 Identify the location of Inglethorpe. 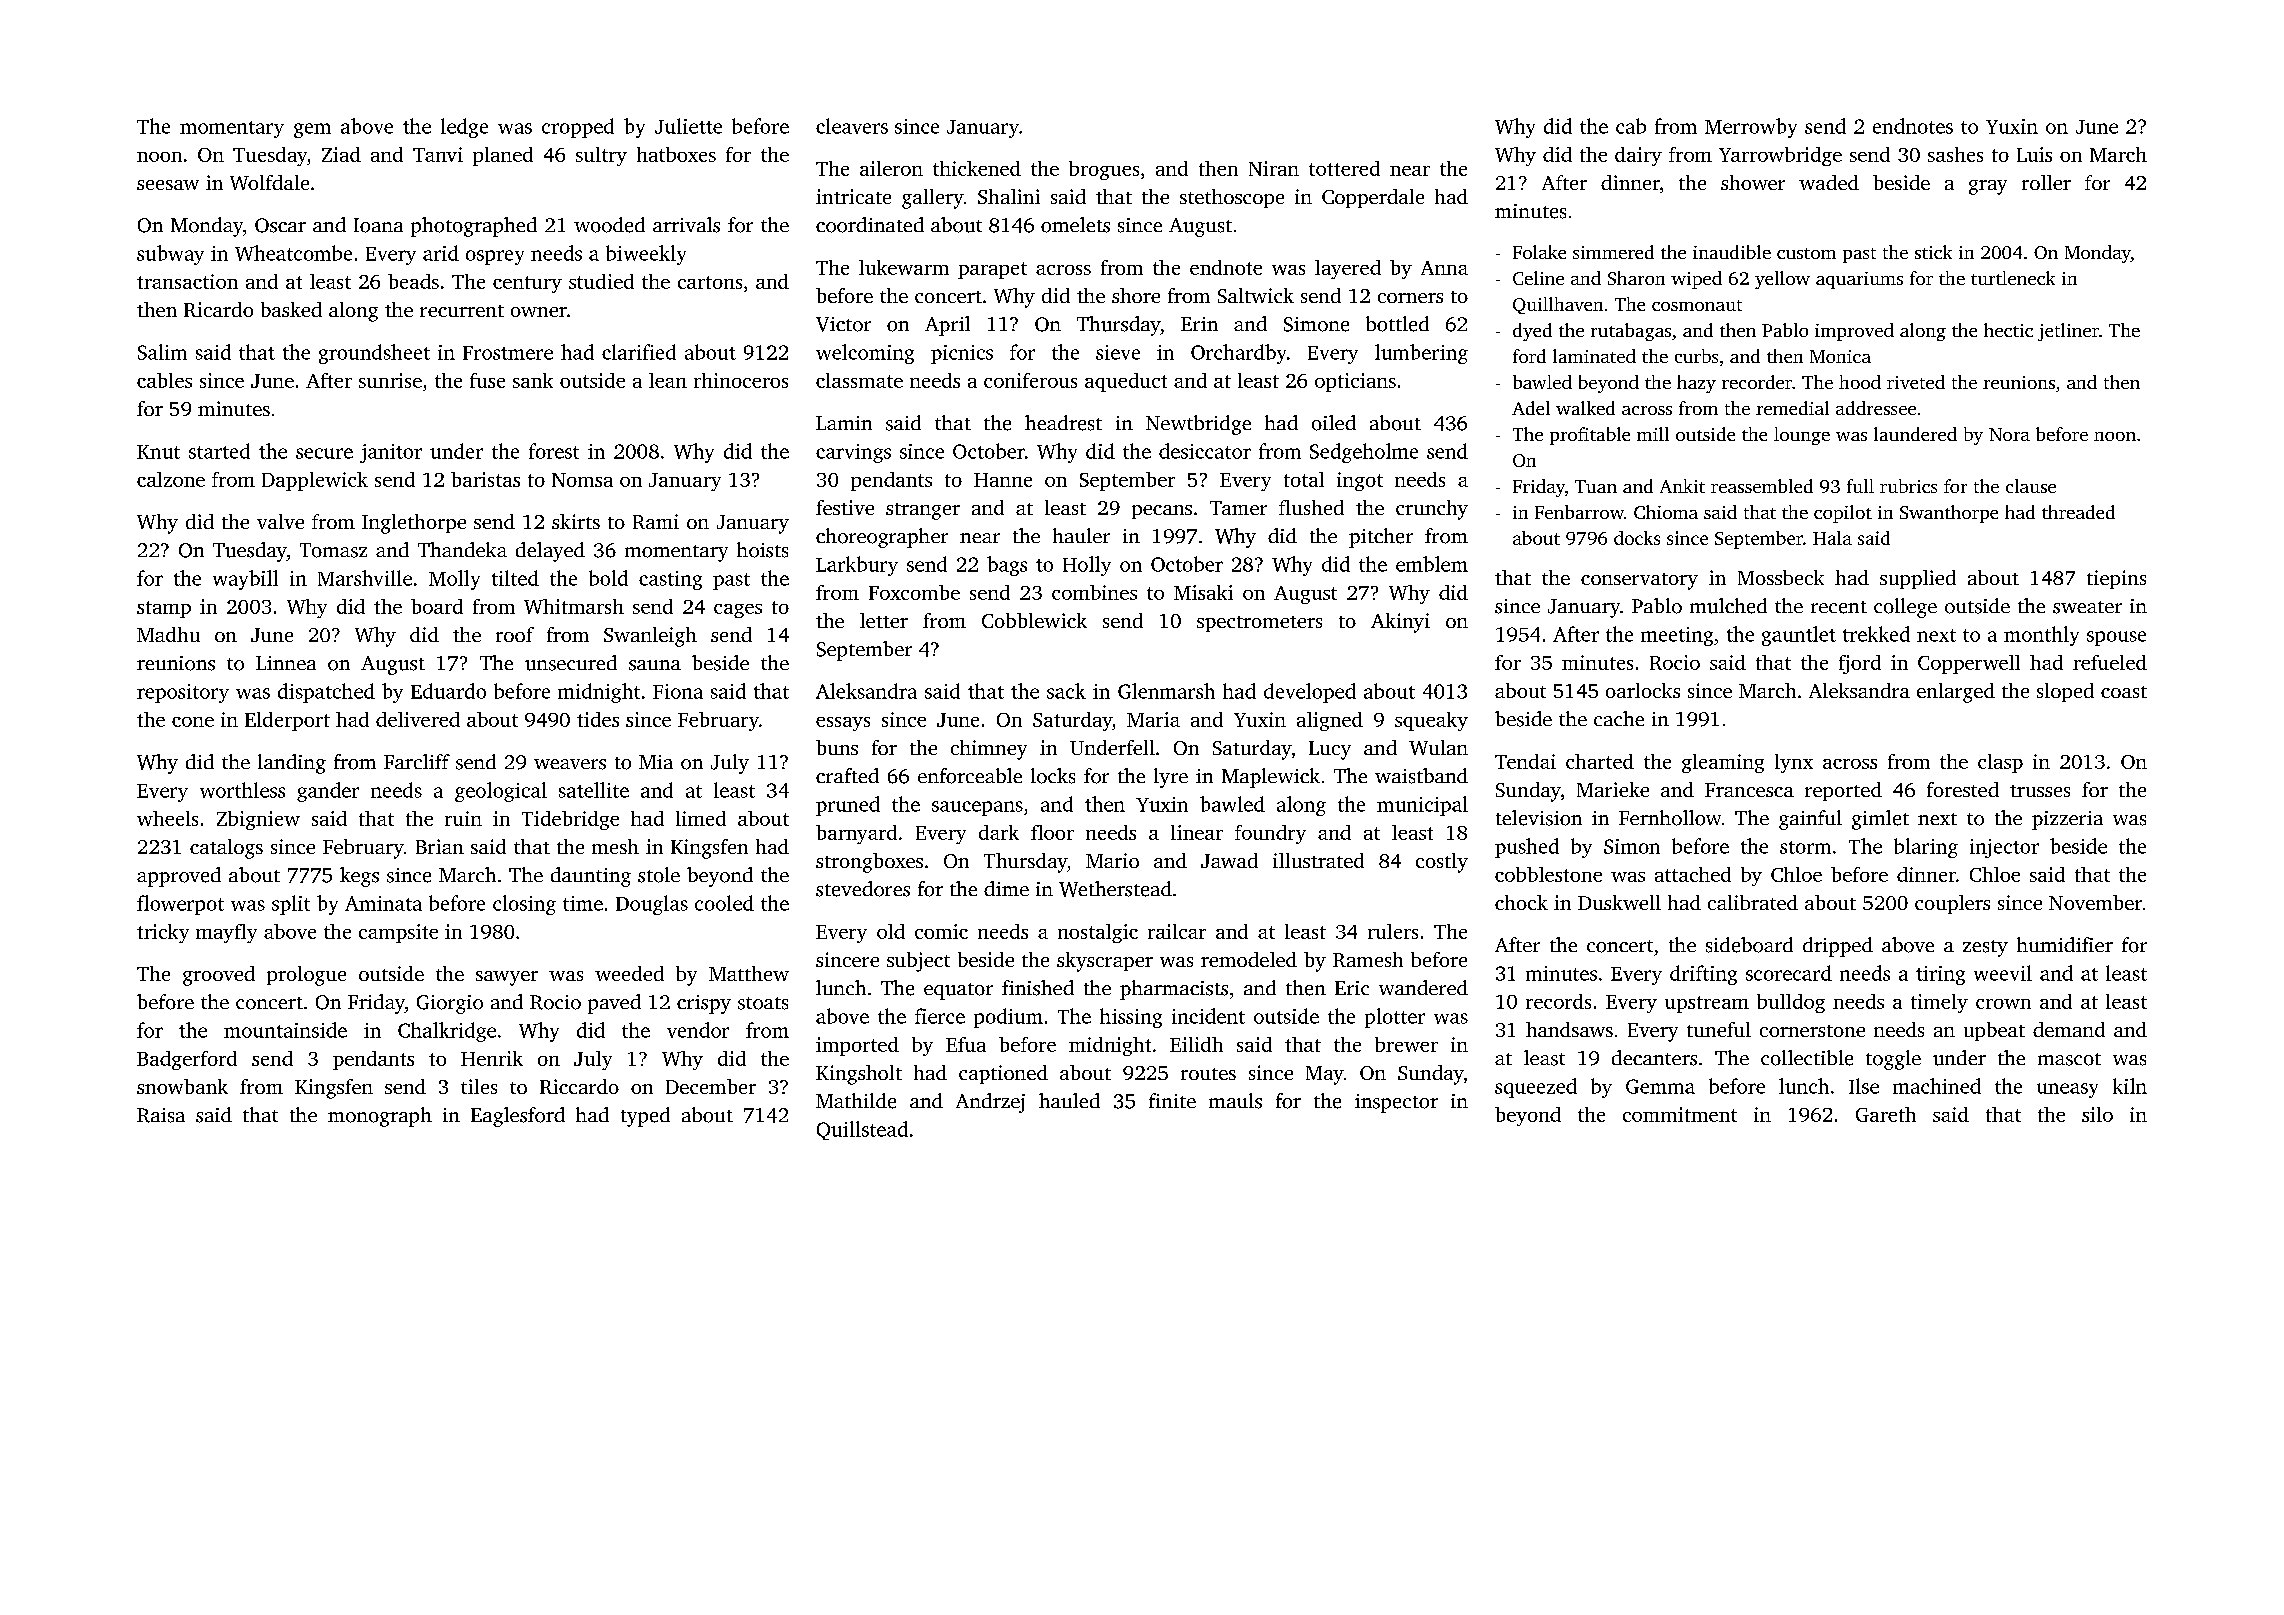
(414, 524).
